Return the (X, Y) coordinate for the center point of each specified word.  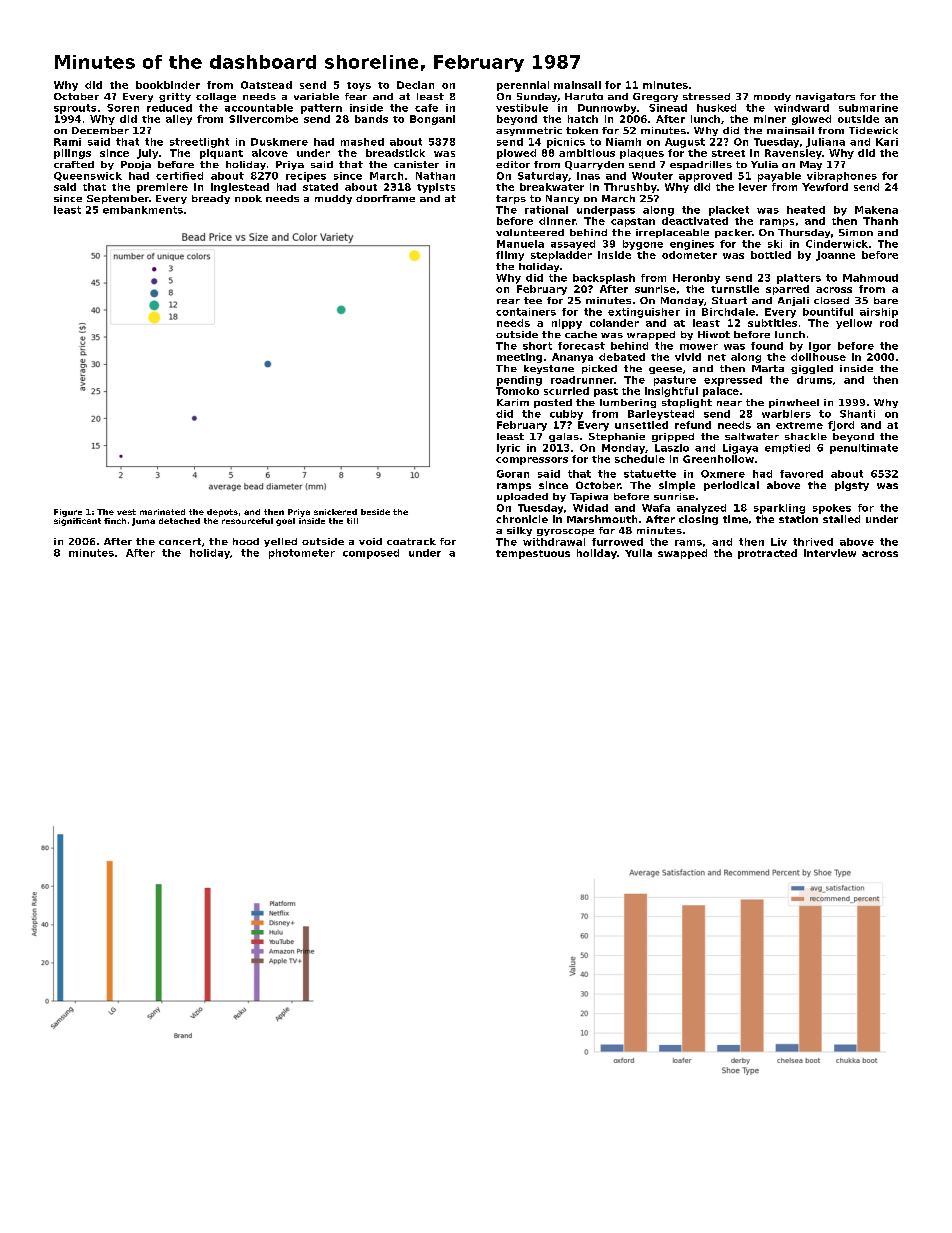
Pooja (136, 165)
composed (371, 554)
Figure (68, 513)
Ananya (572, 358)
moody (772, 97)
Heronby (696, 279)
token (582, 130)
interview (830, 553)
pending (519, 381)
